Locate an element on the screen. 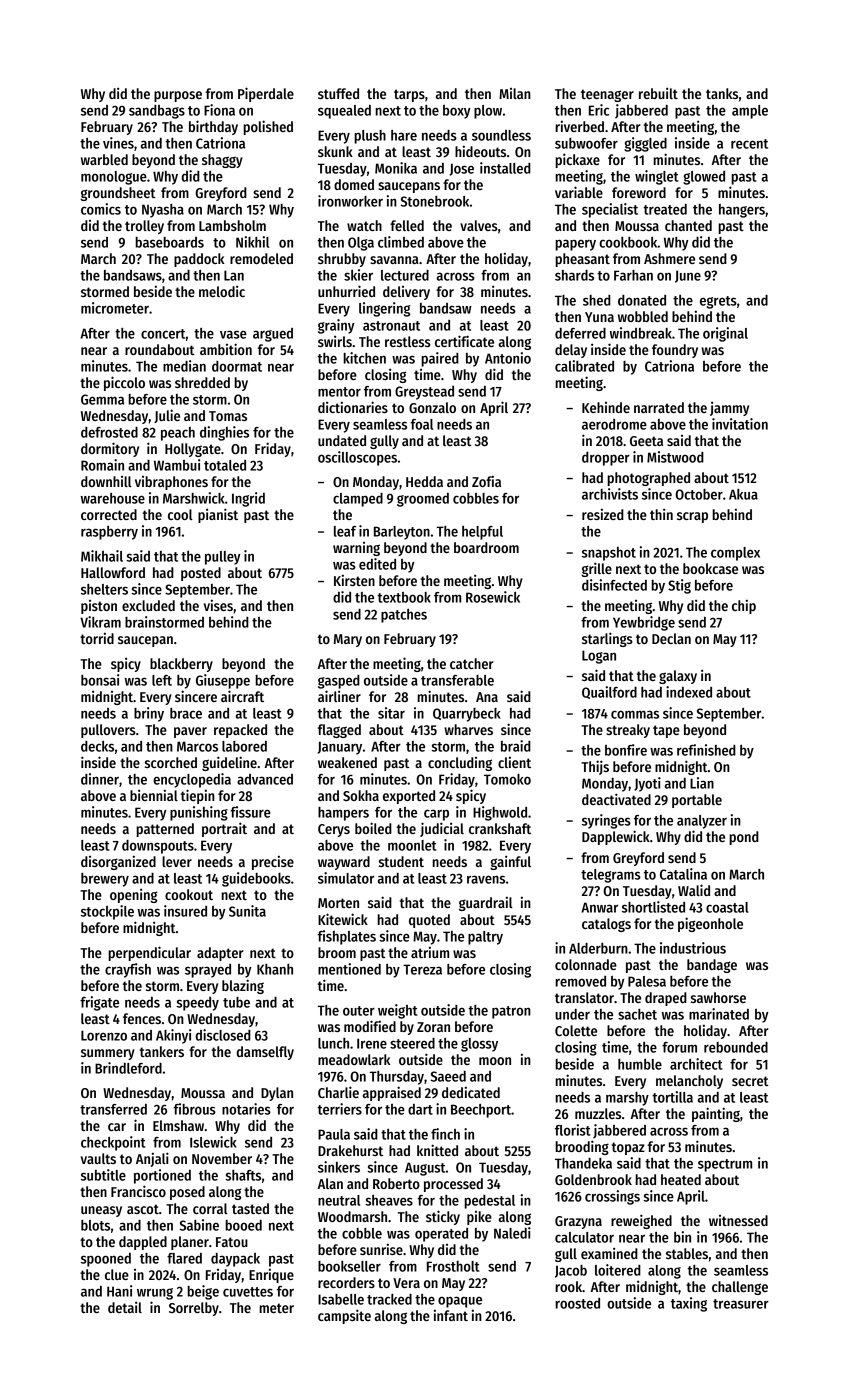  mentor is located at coordinates (339, 392).
